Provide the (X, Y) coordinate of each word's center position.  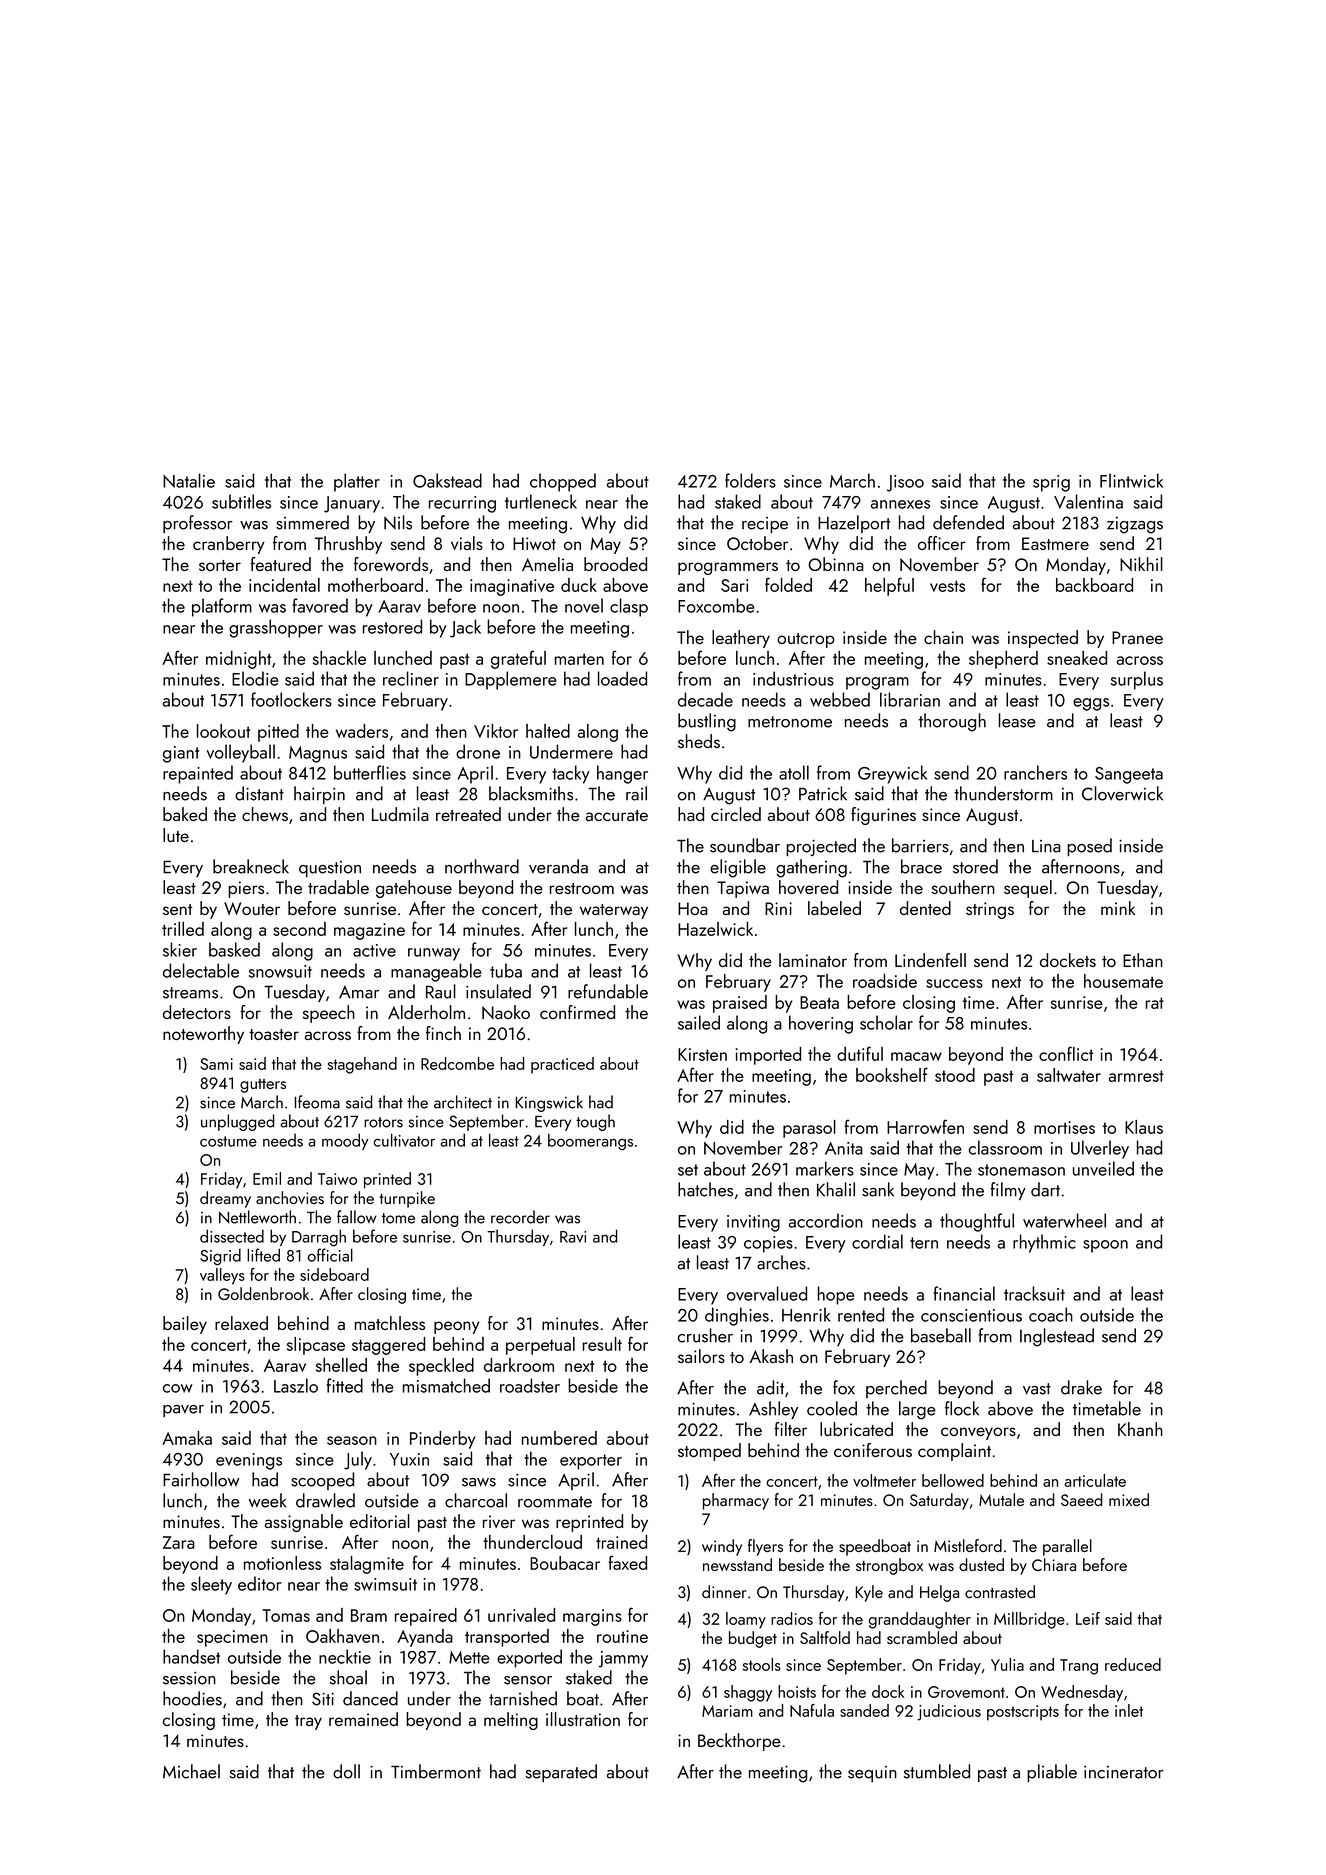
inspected (1043, 639)
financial (964, 1293)
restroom (582, 888)
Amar (359, 992)
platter (357, 482)
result (602, 1344)
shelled (341, 1365)
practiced (562, 1065)
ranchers (1035, 772)
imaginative (512, 587)
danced (370, 1698)
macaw (916, 1056)
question (330, 869)
